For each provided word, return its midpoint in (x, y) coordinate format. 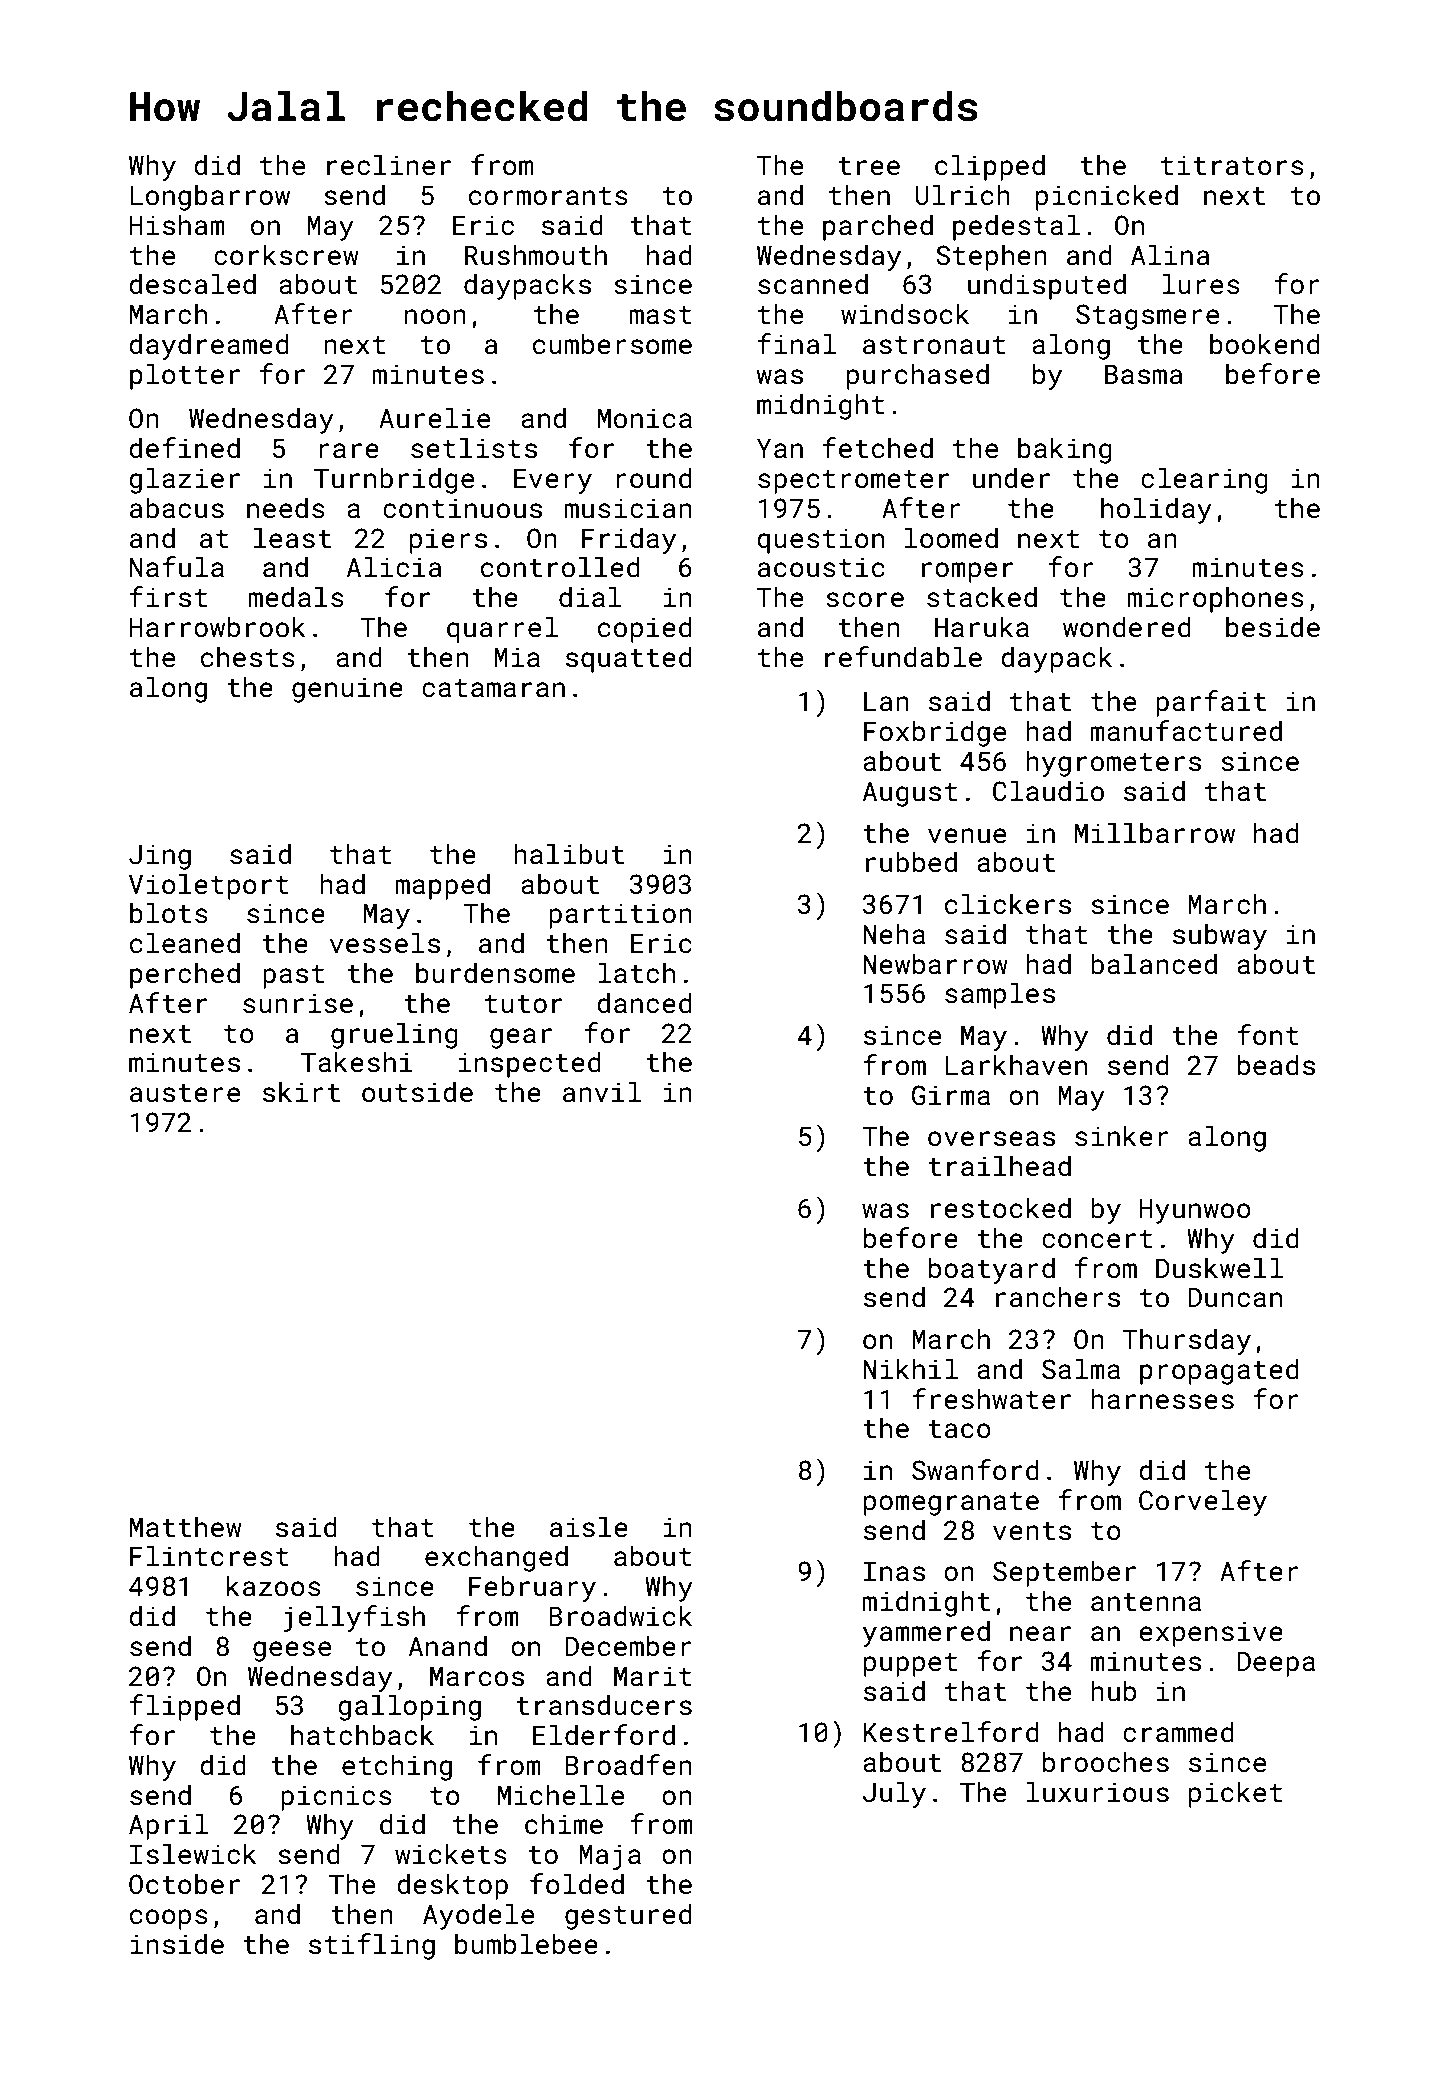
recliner (389, 165)
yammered (926, 1633)
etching (397, 1767)
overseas (991, 1139)
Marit (653, 1676)
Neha (894, 934)
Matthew (186, 1527)
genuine (347, 690)
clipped (990, 167)
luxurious (1098, 1792)
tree (869, 166)
